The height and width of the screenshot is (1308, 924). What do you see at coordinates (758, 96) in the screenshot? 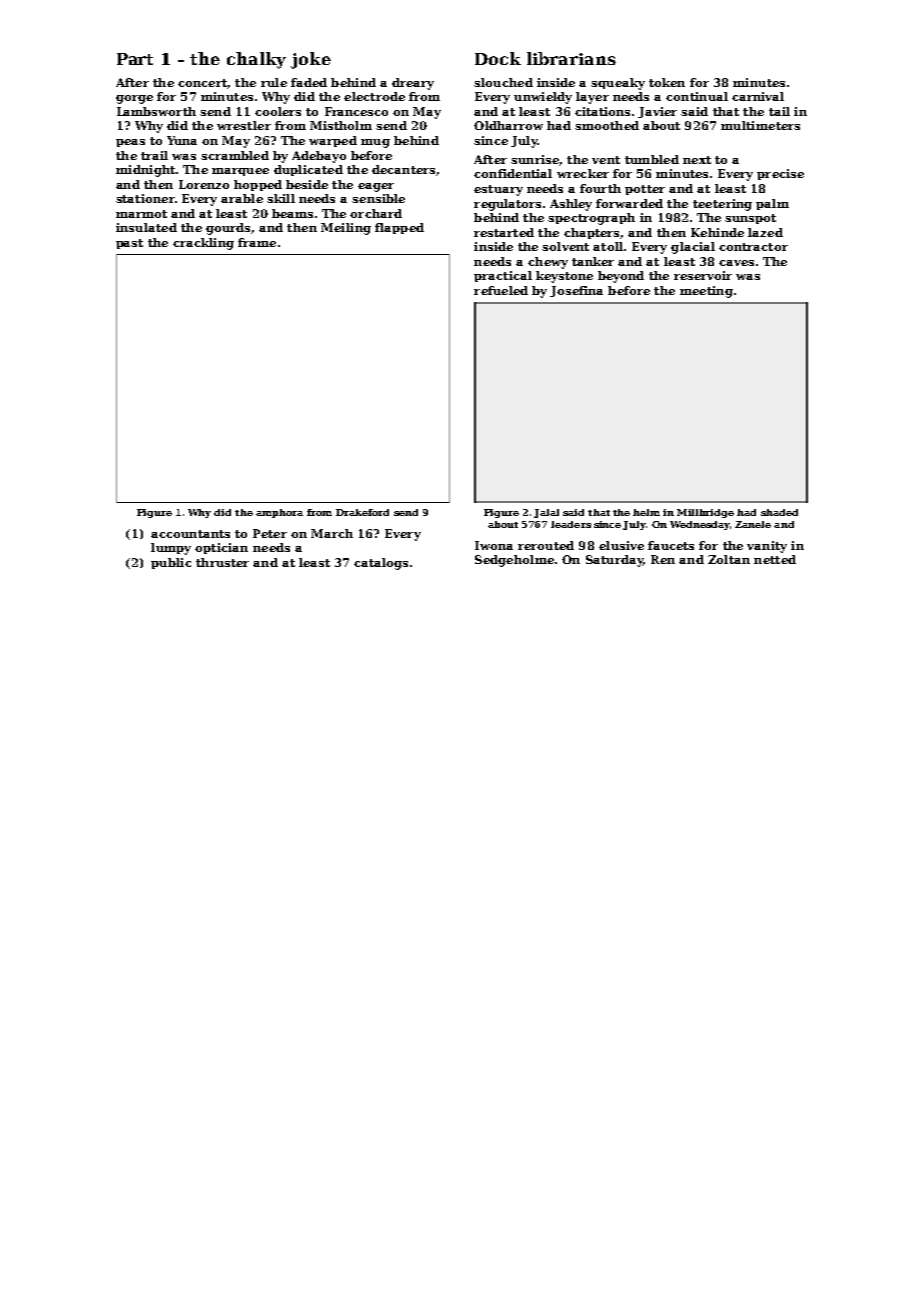
I see `carnival` at bounding box center [758, 96].
